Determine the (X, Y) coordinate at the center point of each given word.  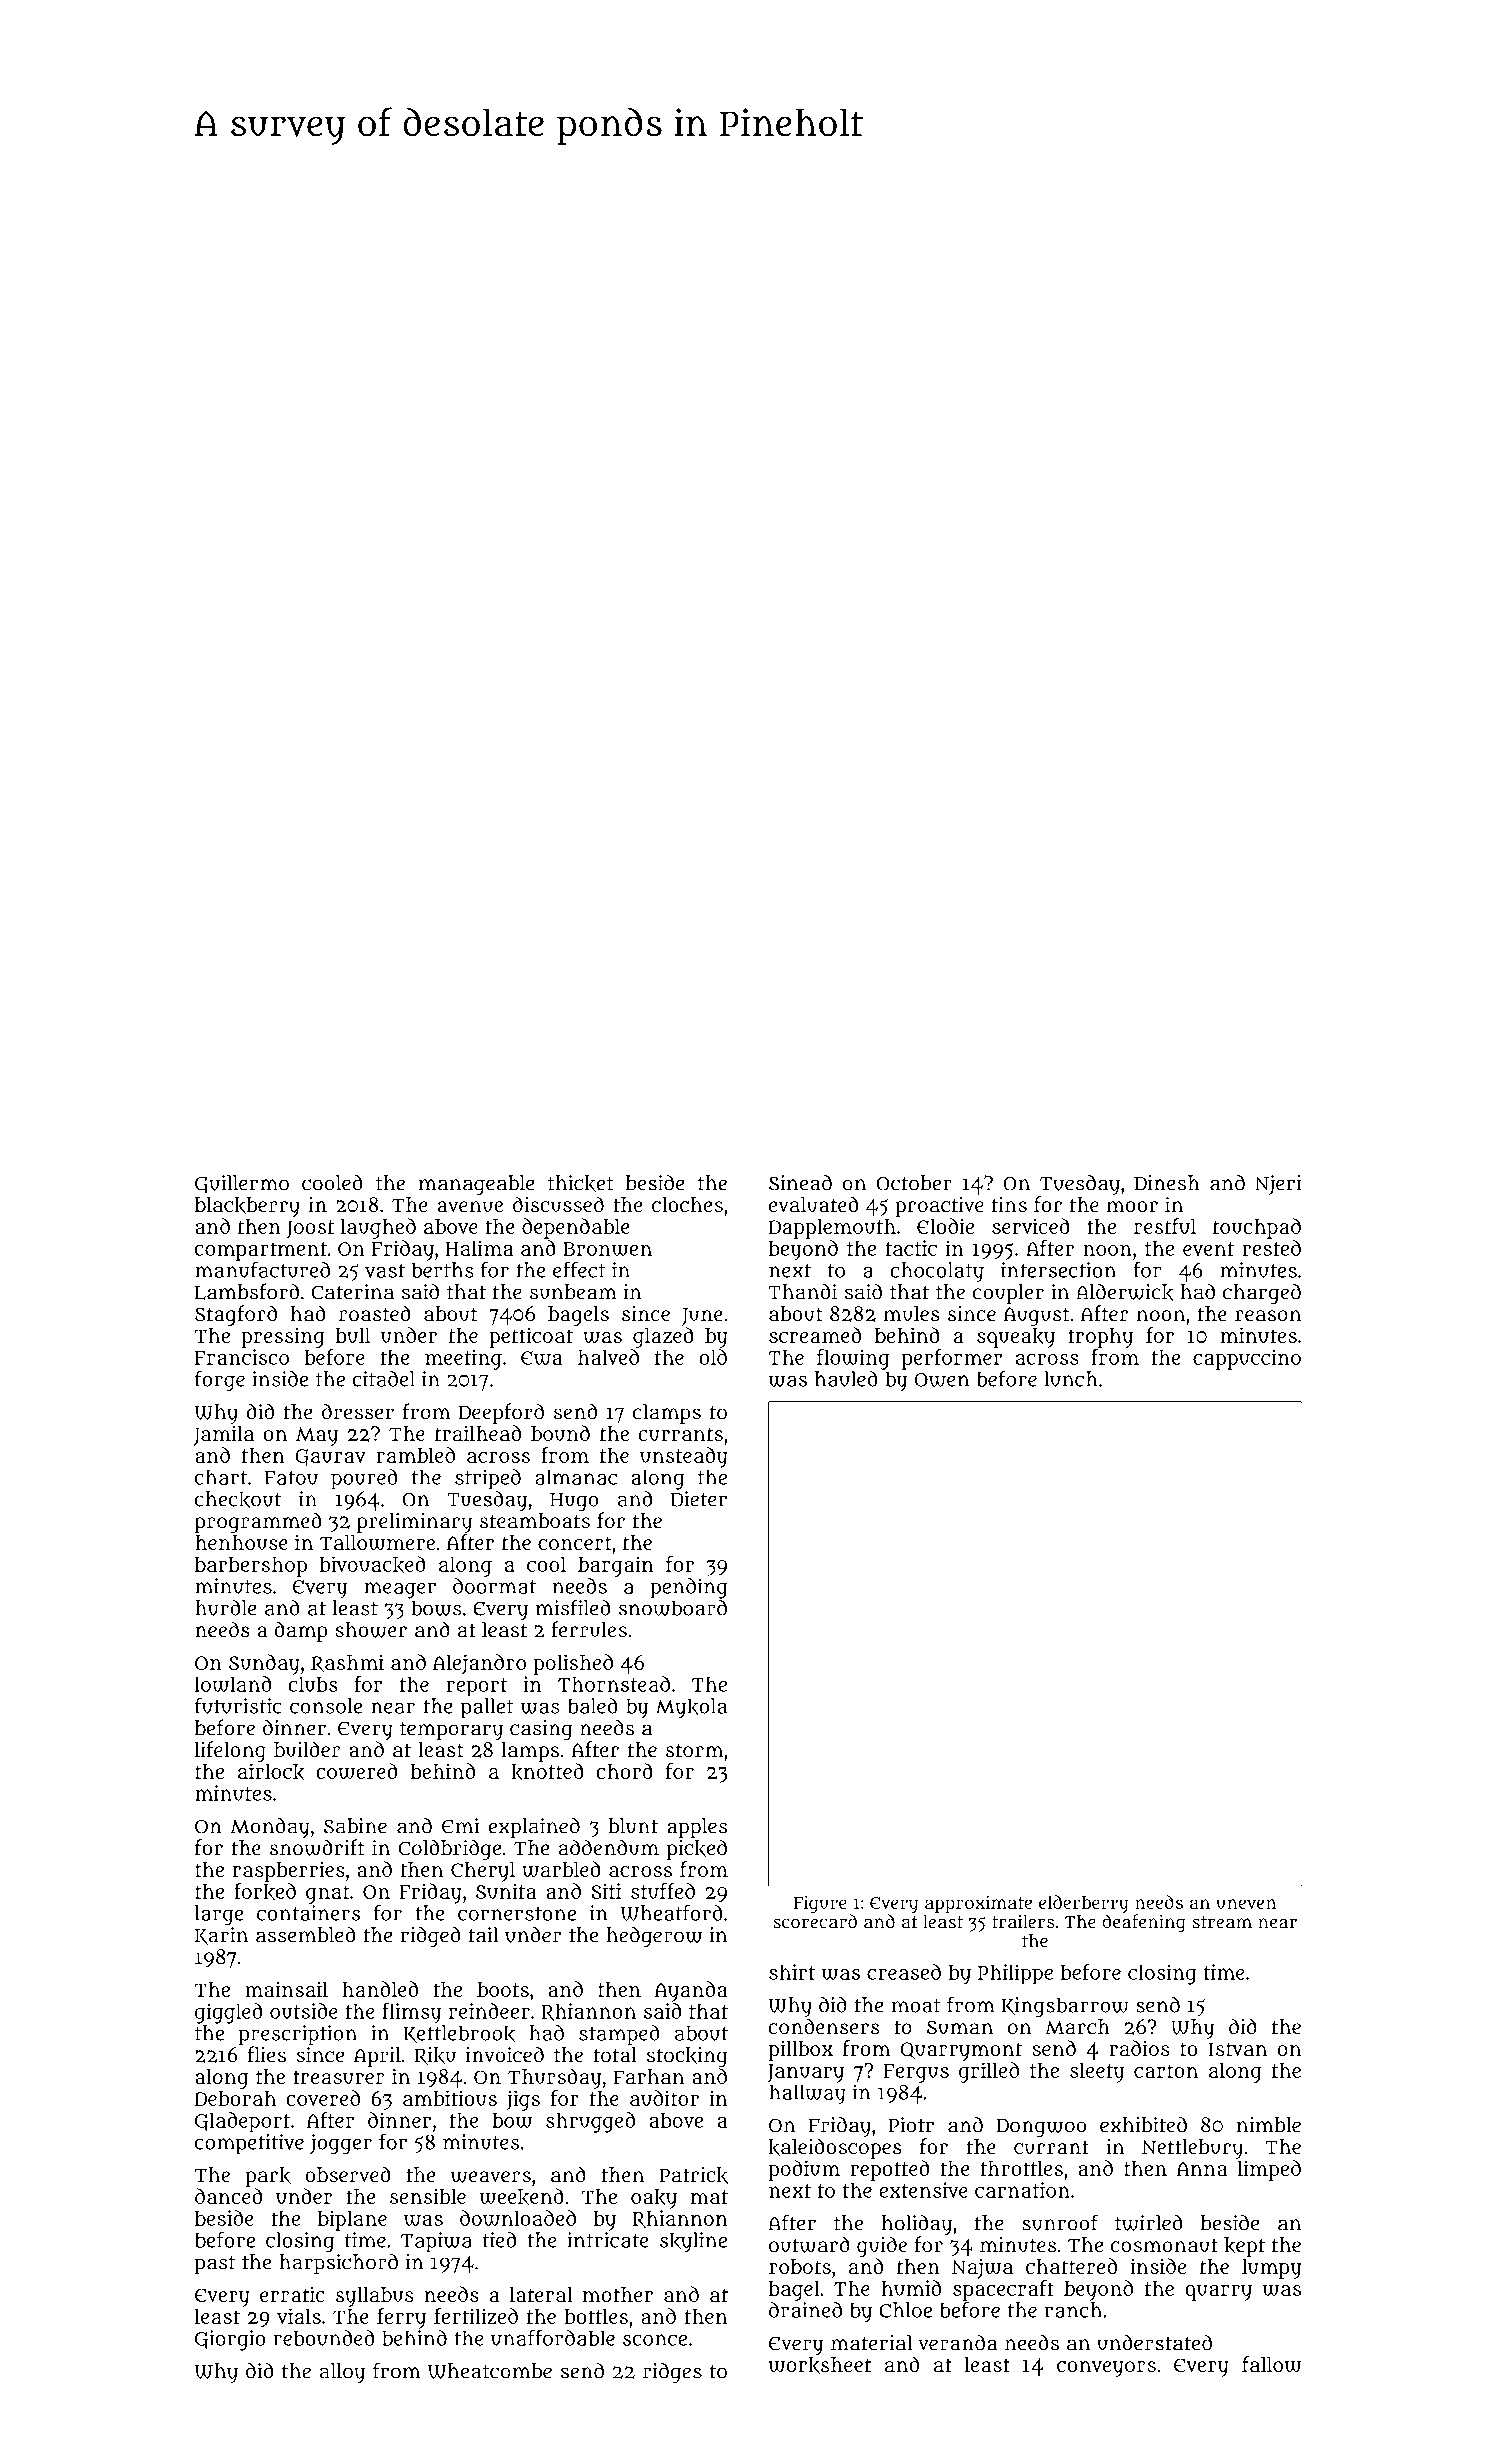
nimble (1269, 2125)
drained (805, 2310)
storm (694, 1750)
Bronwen (607, 1249)
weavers (491, 2177)
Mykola (691, 1708)
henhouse (241, 1542)
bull (353, 1335)
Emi (460, 1826)
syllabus (375, 2297)
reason (1268, 1315)
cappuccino (1247, 1359)
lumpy (1271, 2269)
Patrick (693, 2175)
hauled (846, 1379)
